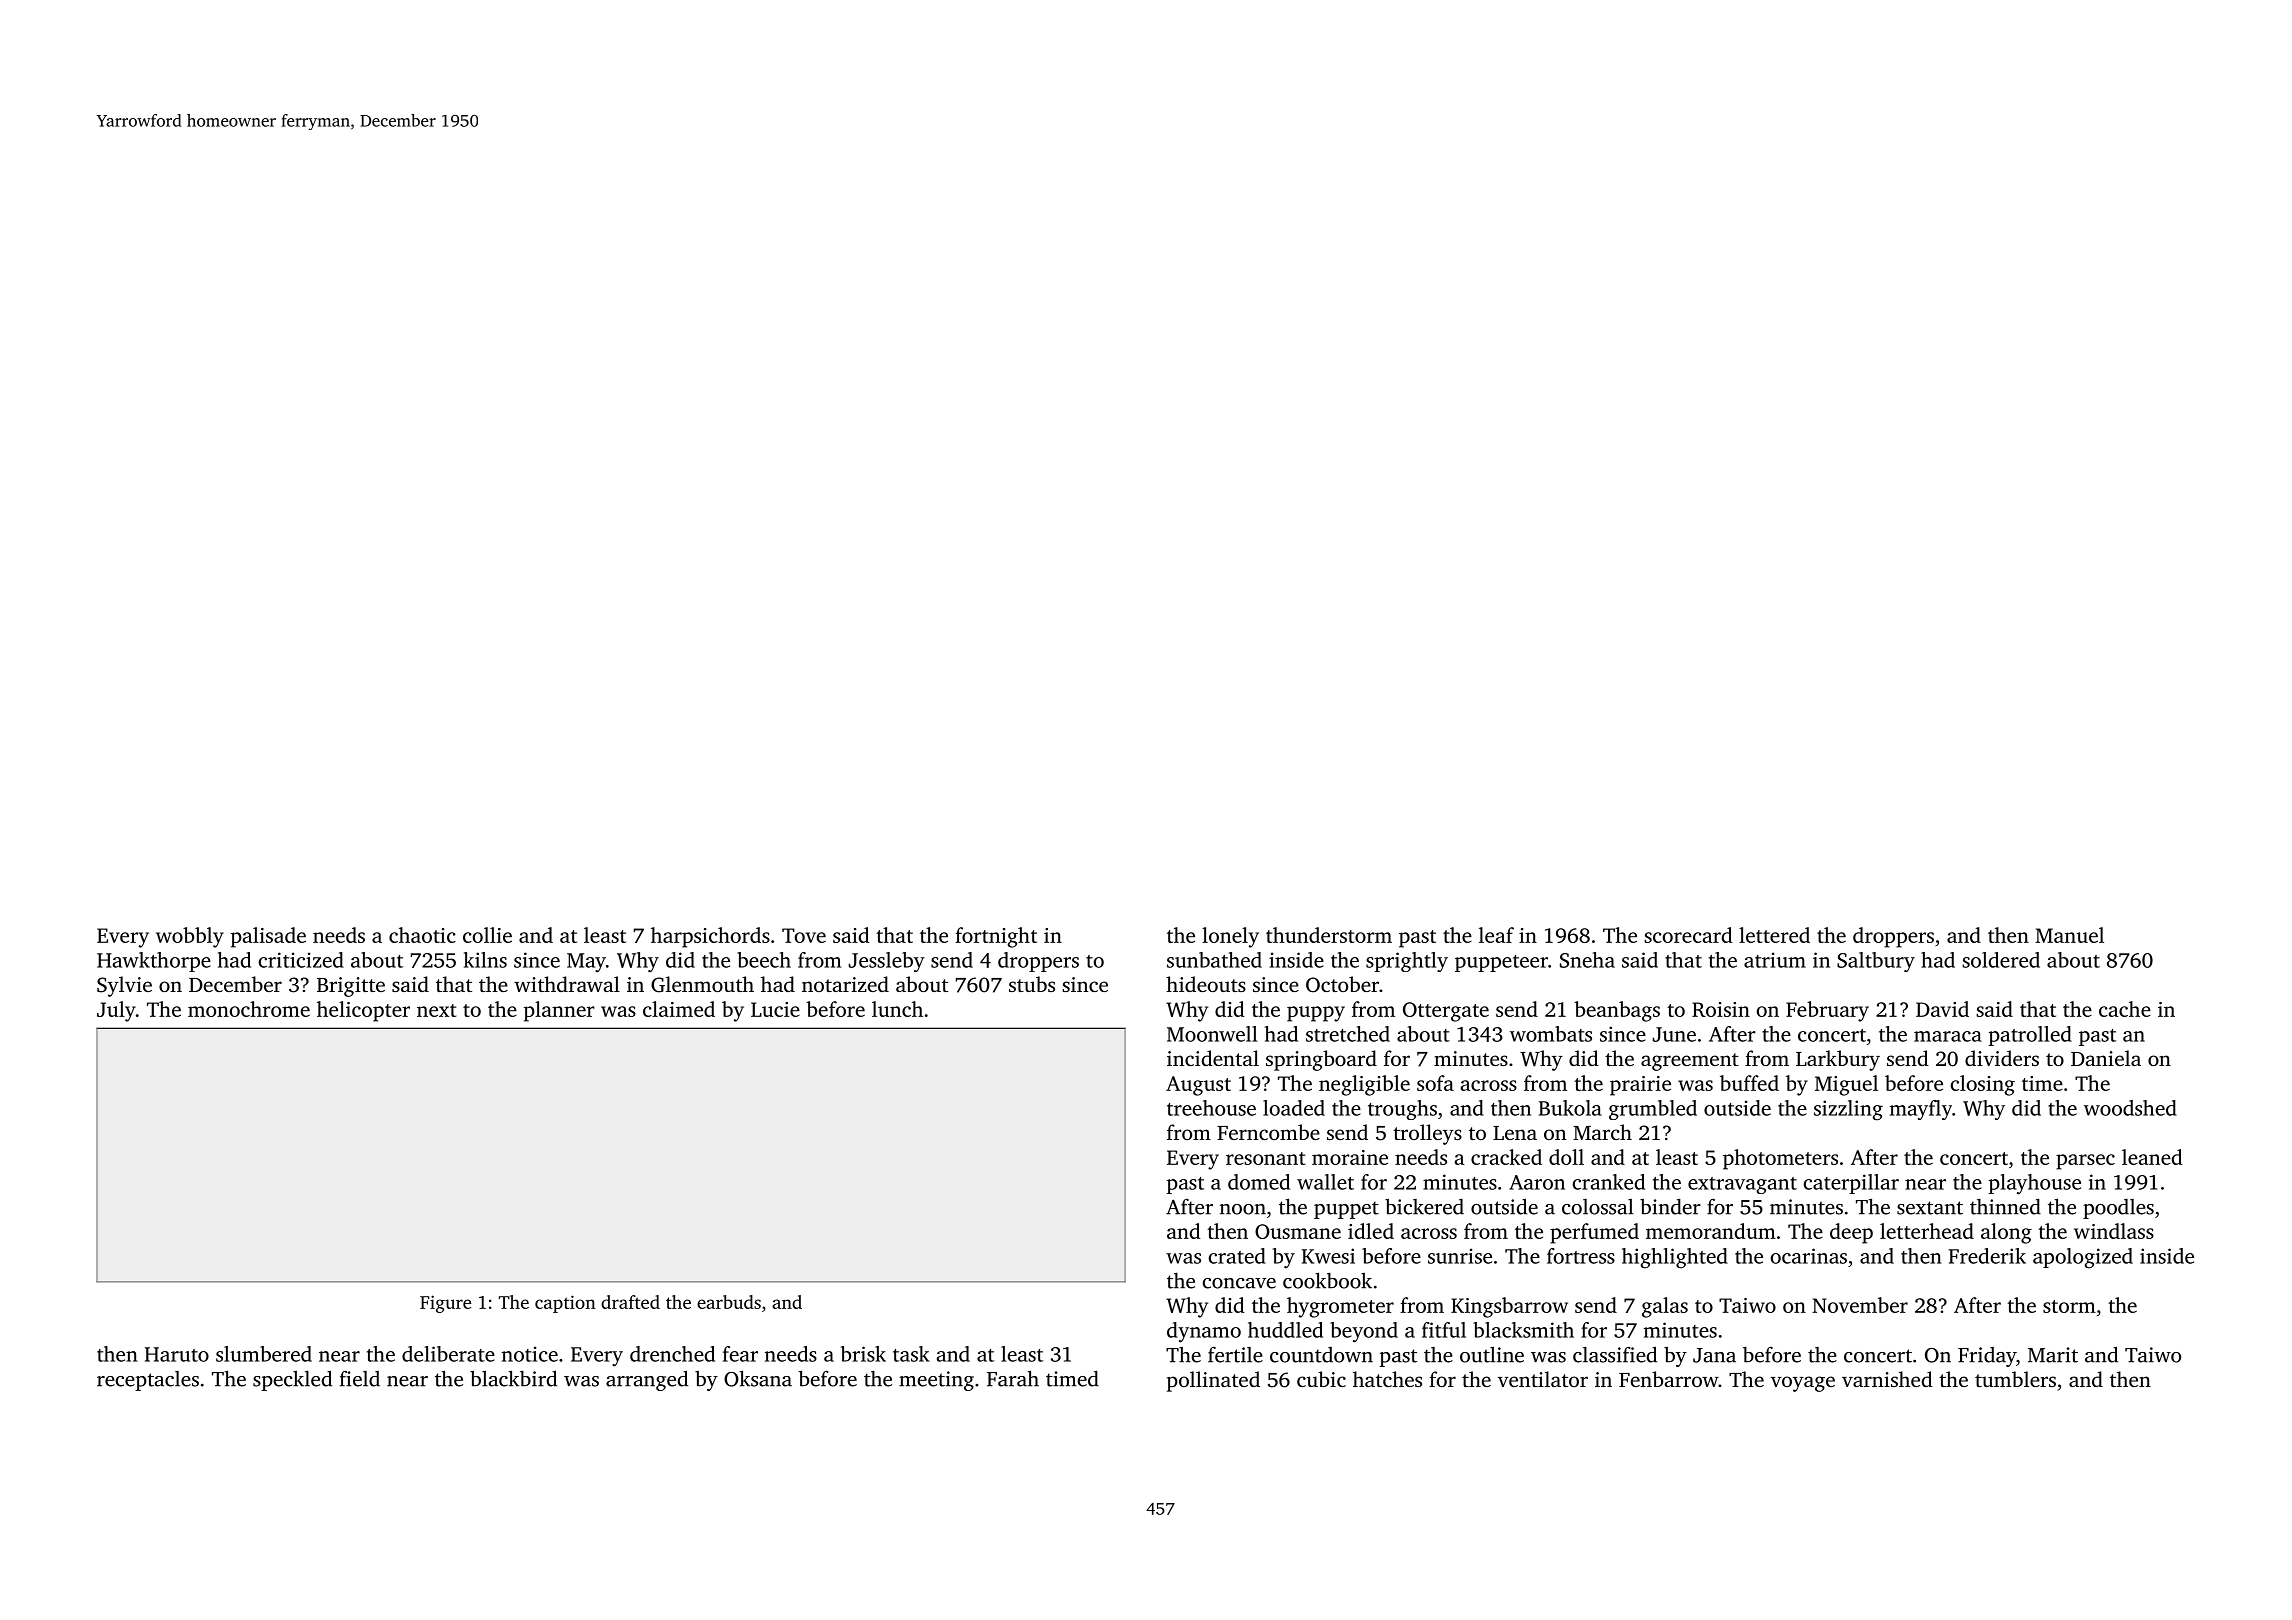 The image size is (2292, 1620). Describe the element at coordinates (1860, 1305) in the image. I see `November` at that location.
